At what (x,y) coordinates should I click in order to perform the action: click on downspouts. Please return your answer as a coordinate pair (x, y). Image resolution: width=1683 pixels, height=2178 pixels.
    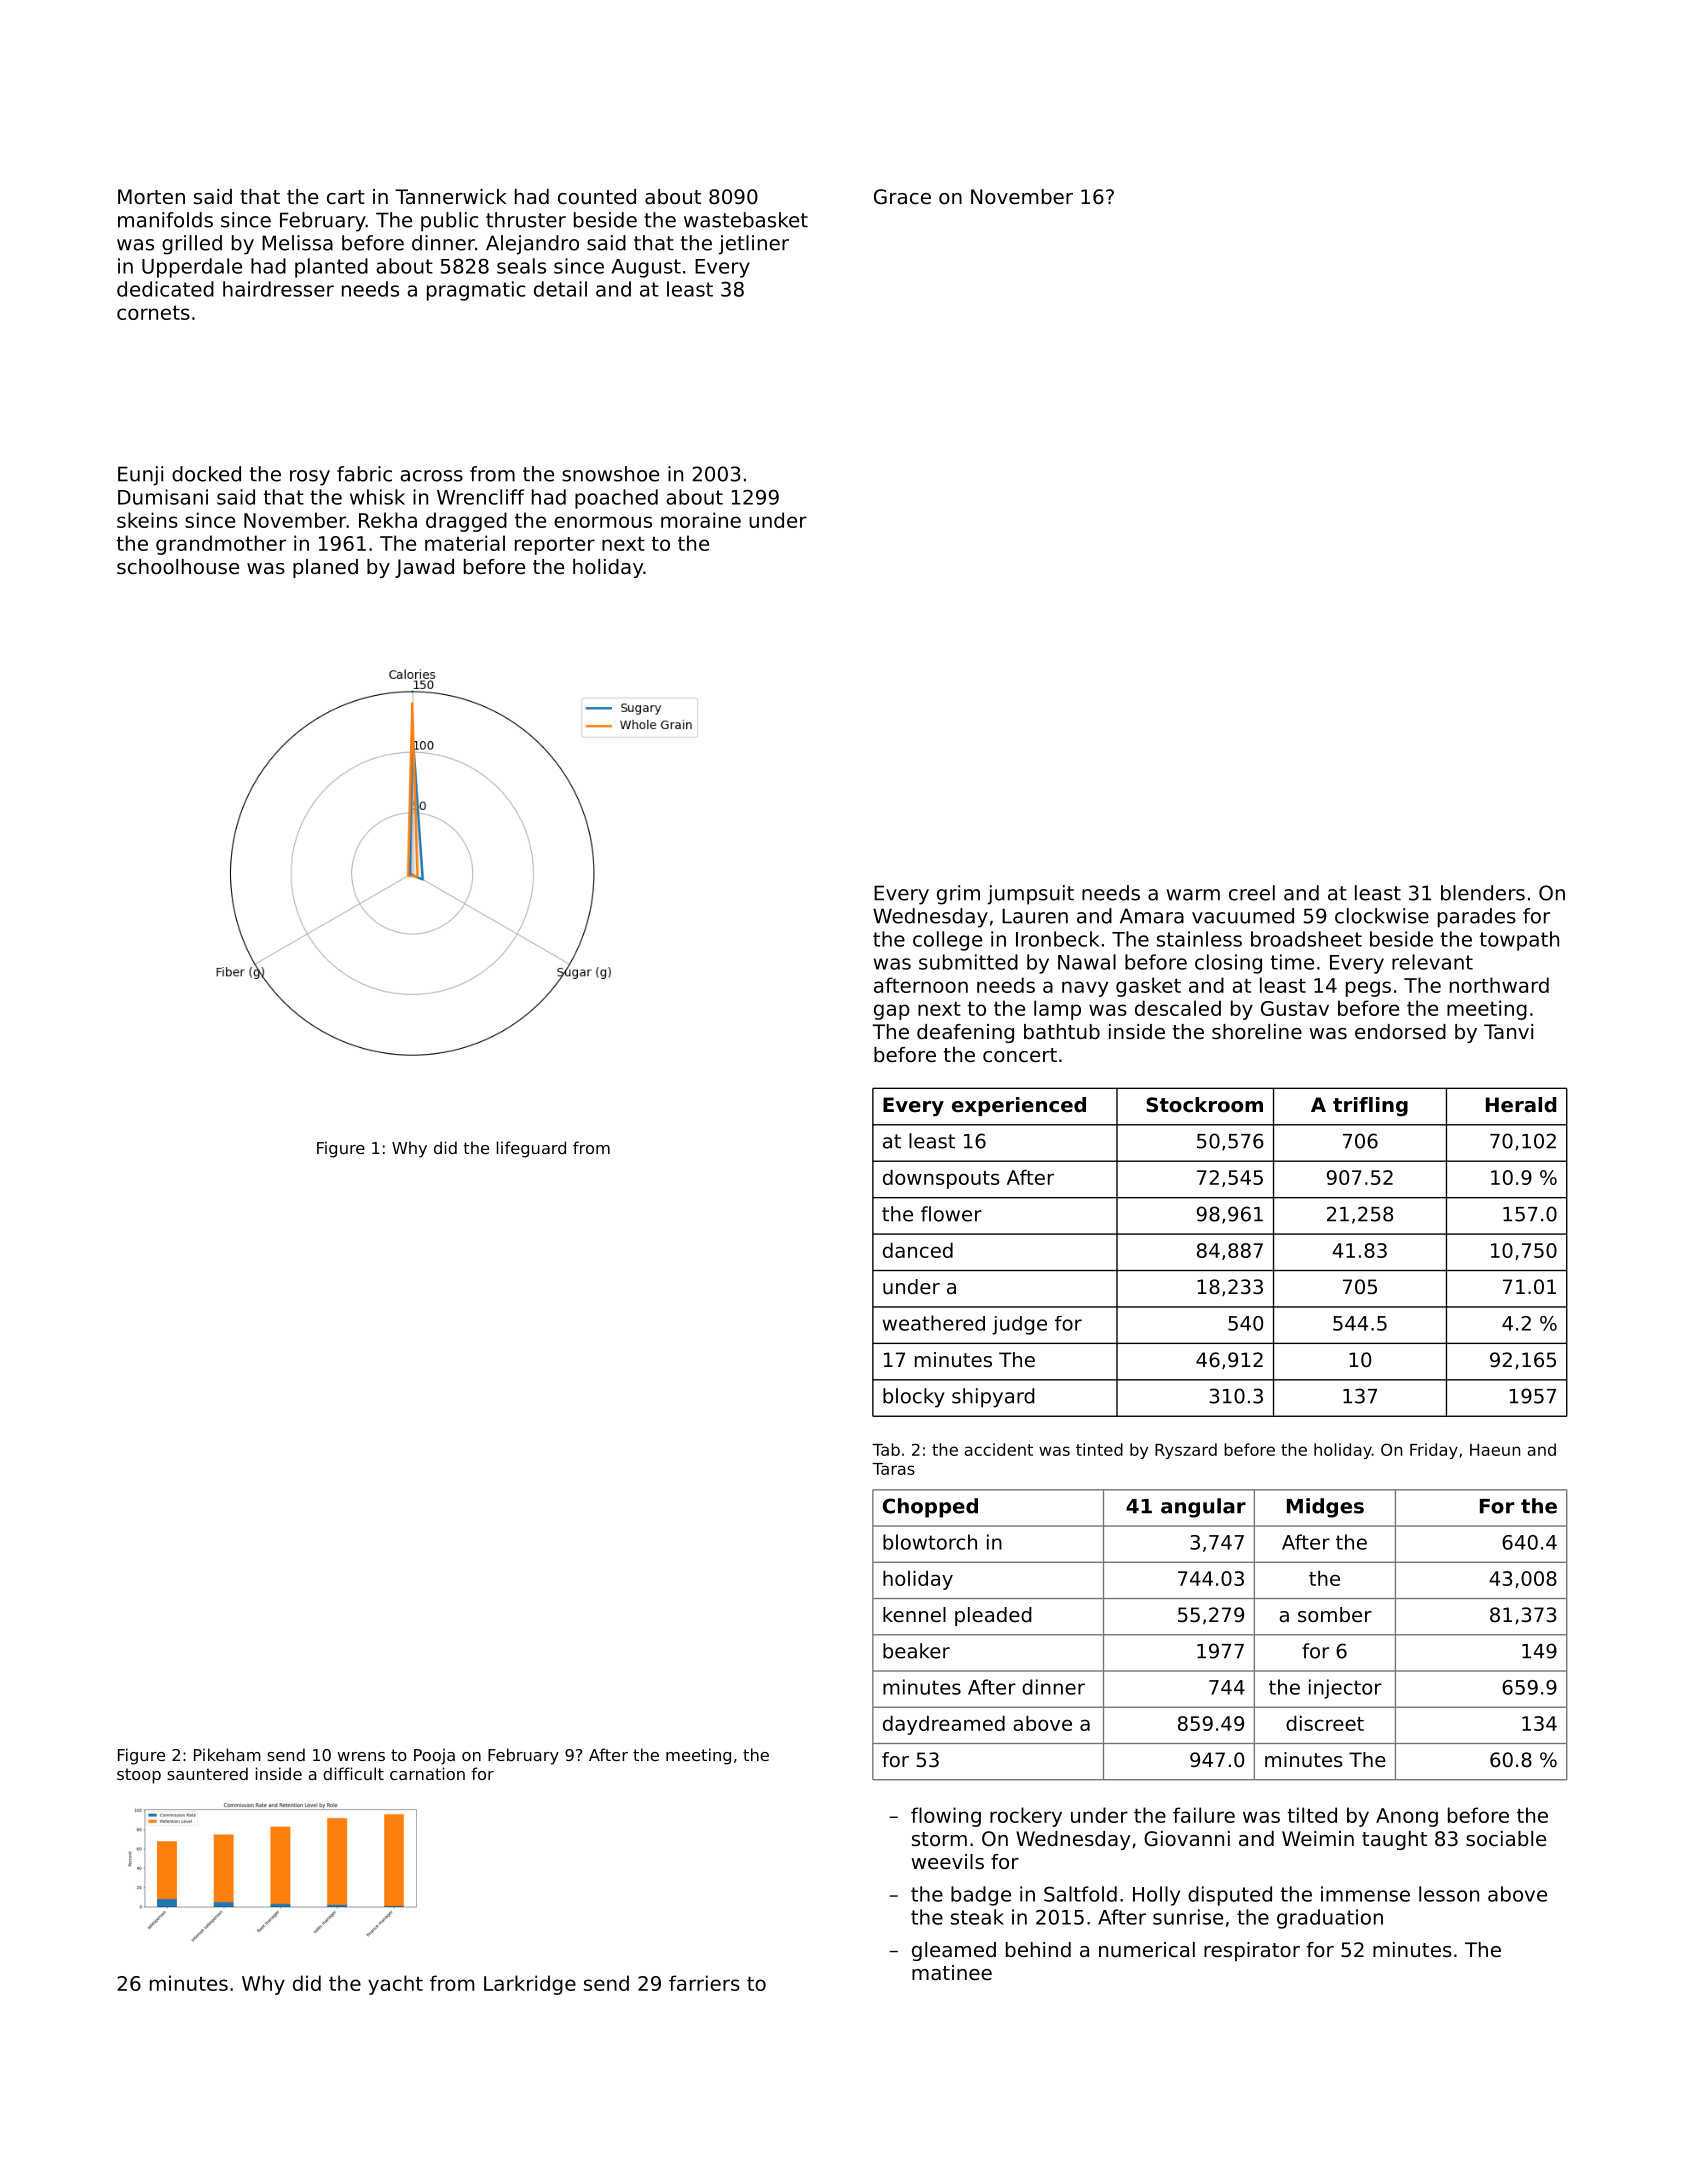
    Looking at the image, I should click on (941, 1179).
